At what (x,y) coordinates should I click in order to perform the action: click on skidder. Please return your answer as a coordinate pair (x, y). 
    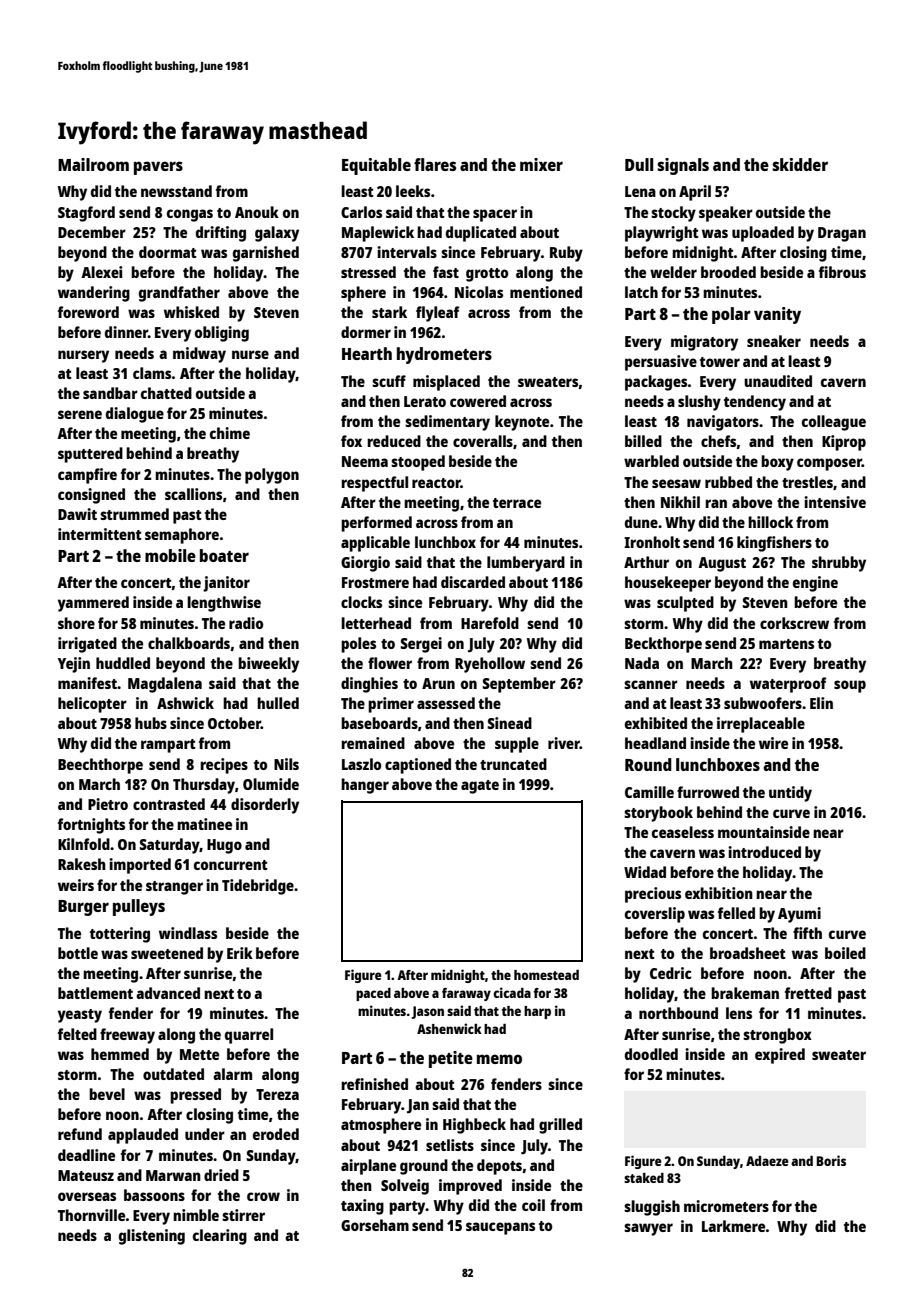
    Looking at the image, I should click on (800, 164).
